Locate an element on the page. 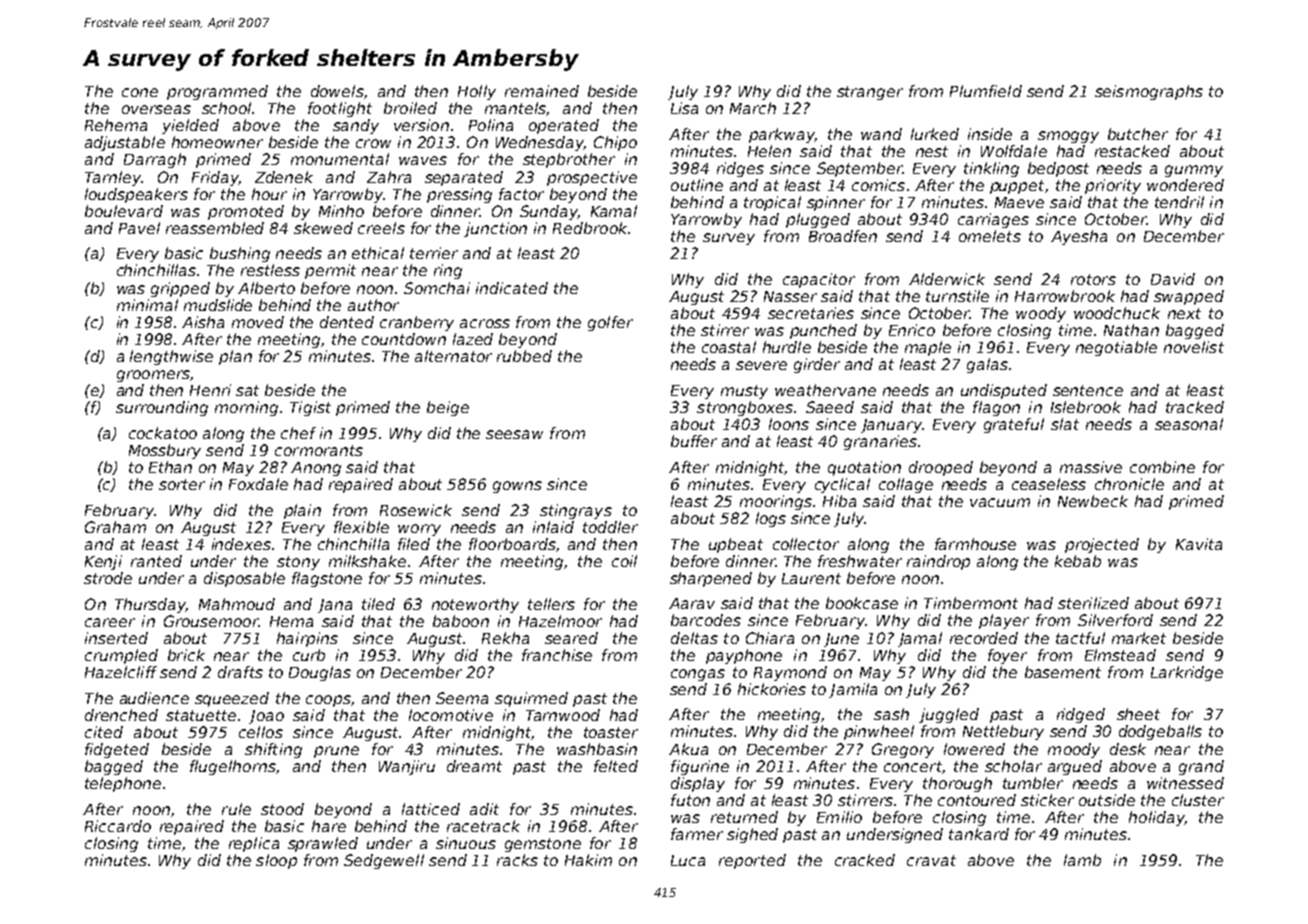  Darragh is located at coordinates (155, 160).
